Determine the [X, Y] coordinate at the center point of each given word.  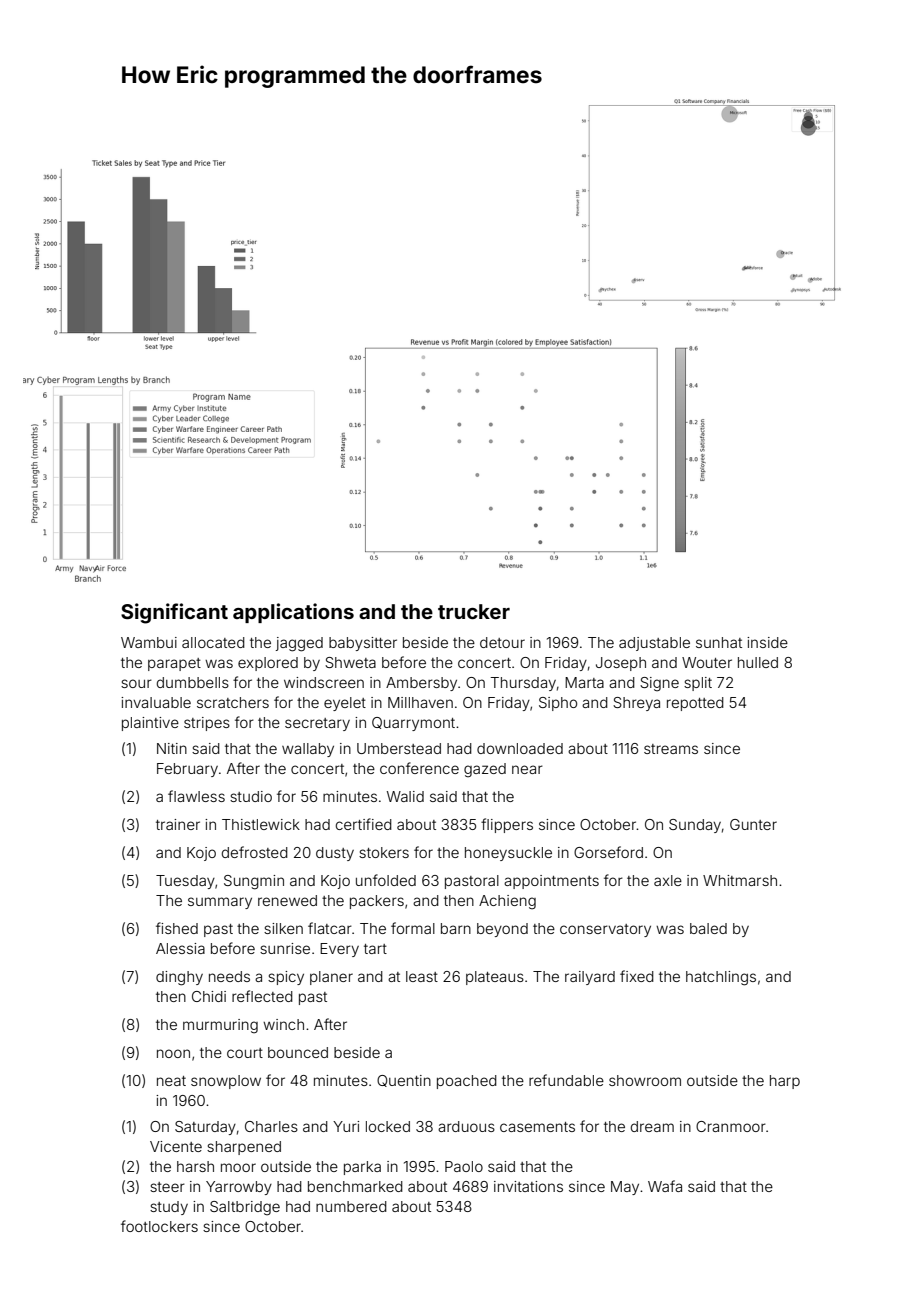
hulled [758, 662]
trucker [474, 611]
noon [173, 1053]
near [527, 769]
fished [177, 928]
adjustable [654, 644]
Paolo [464, 1166]
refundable [566, 1080]
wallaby [308, 750]
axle [668, 880]
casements [537, 1127]
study [169, 1208]
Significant [174, 613]
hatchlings [721, 978]
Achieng [507, 902]
